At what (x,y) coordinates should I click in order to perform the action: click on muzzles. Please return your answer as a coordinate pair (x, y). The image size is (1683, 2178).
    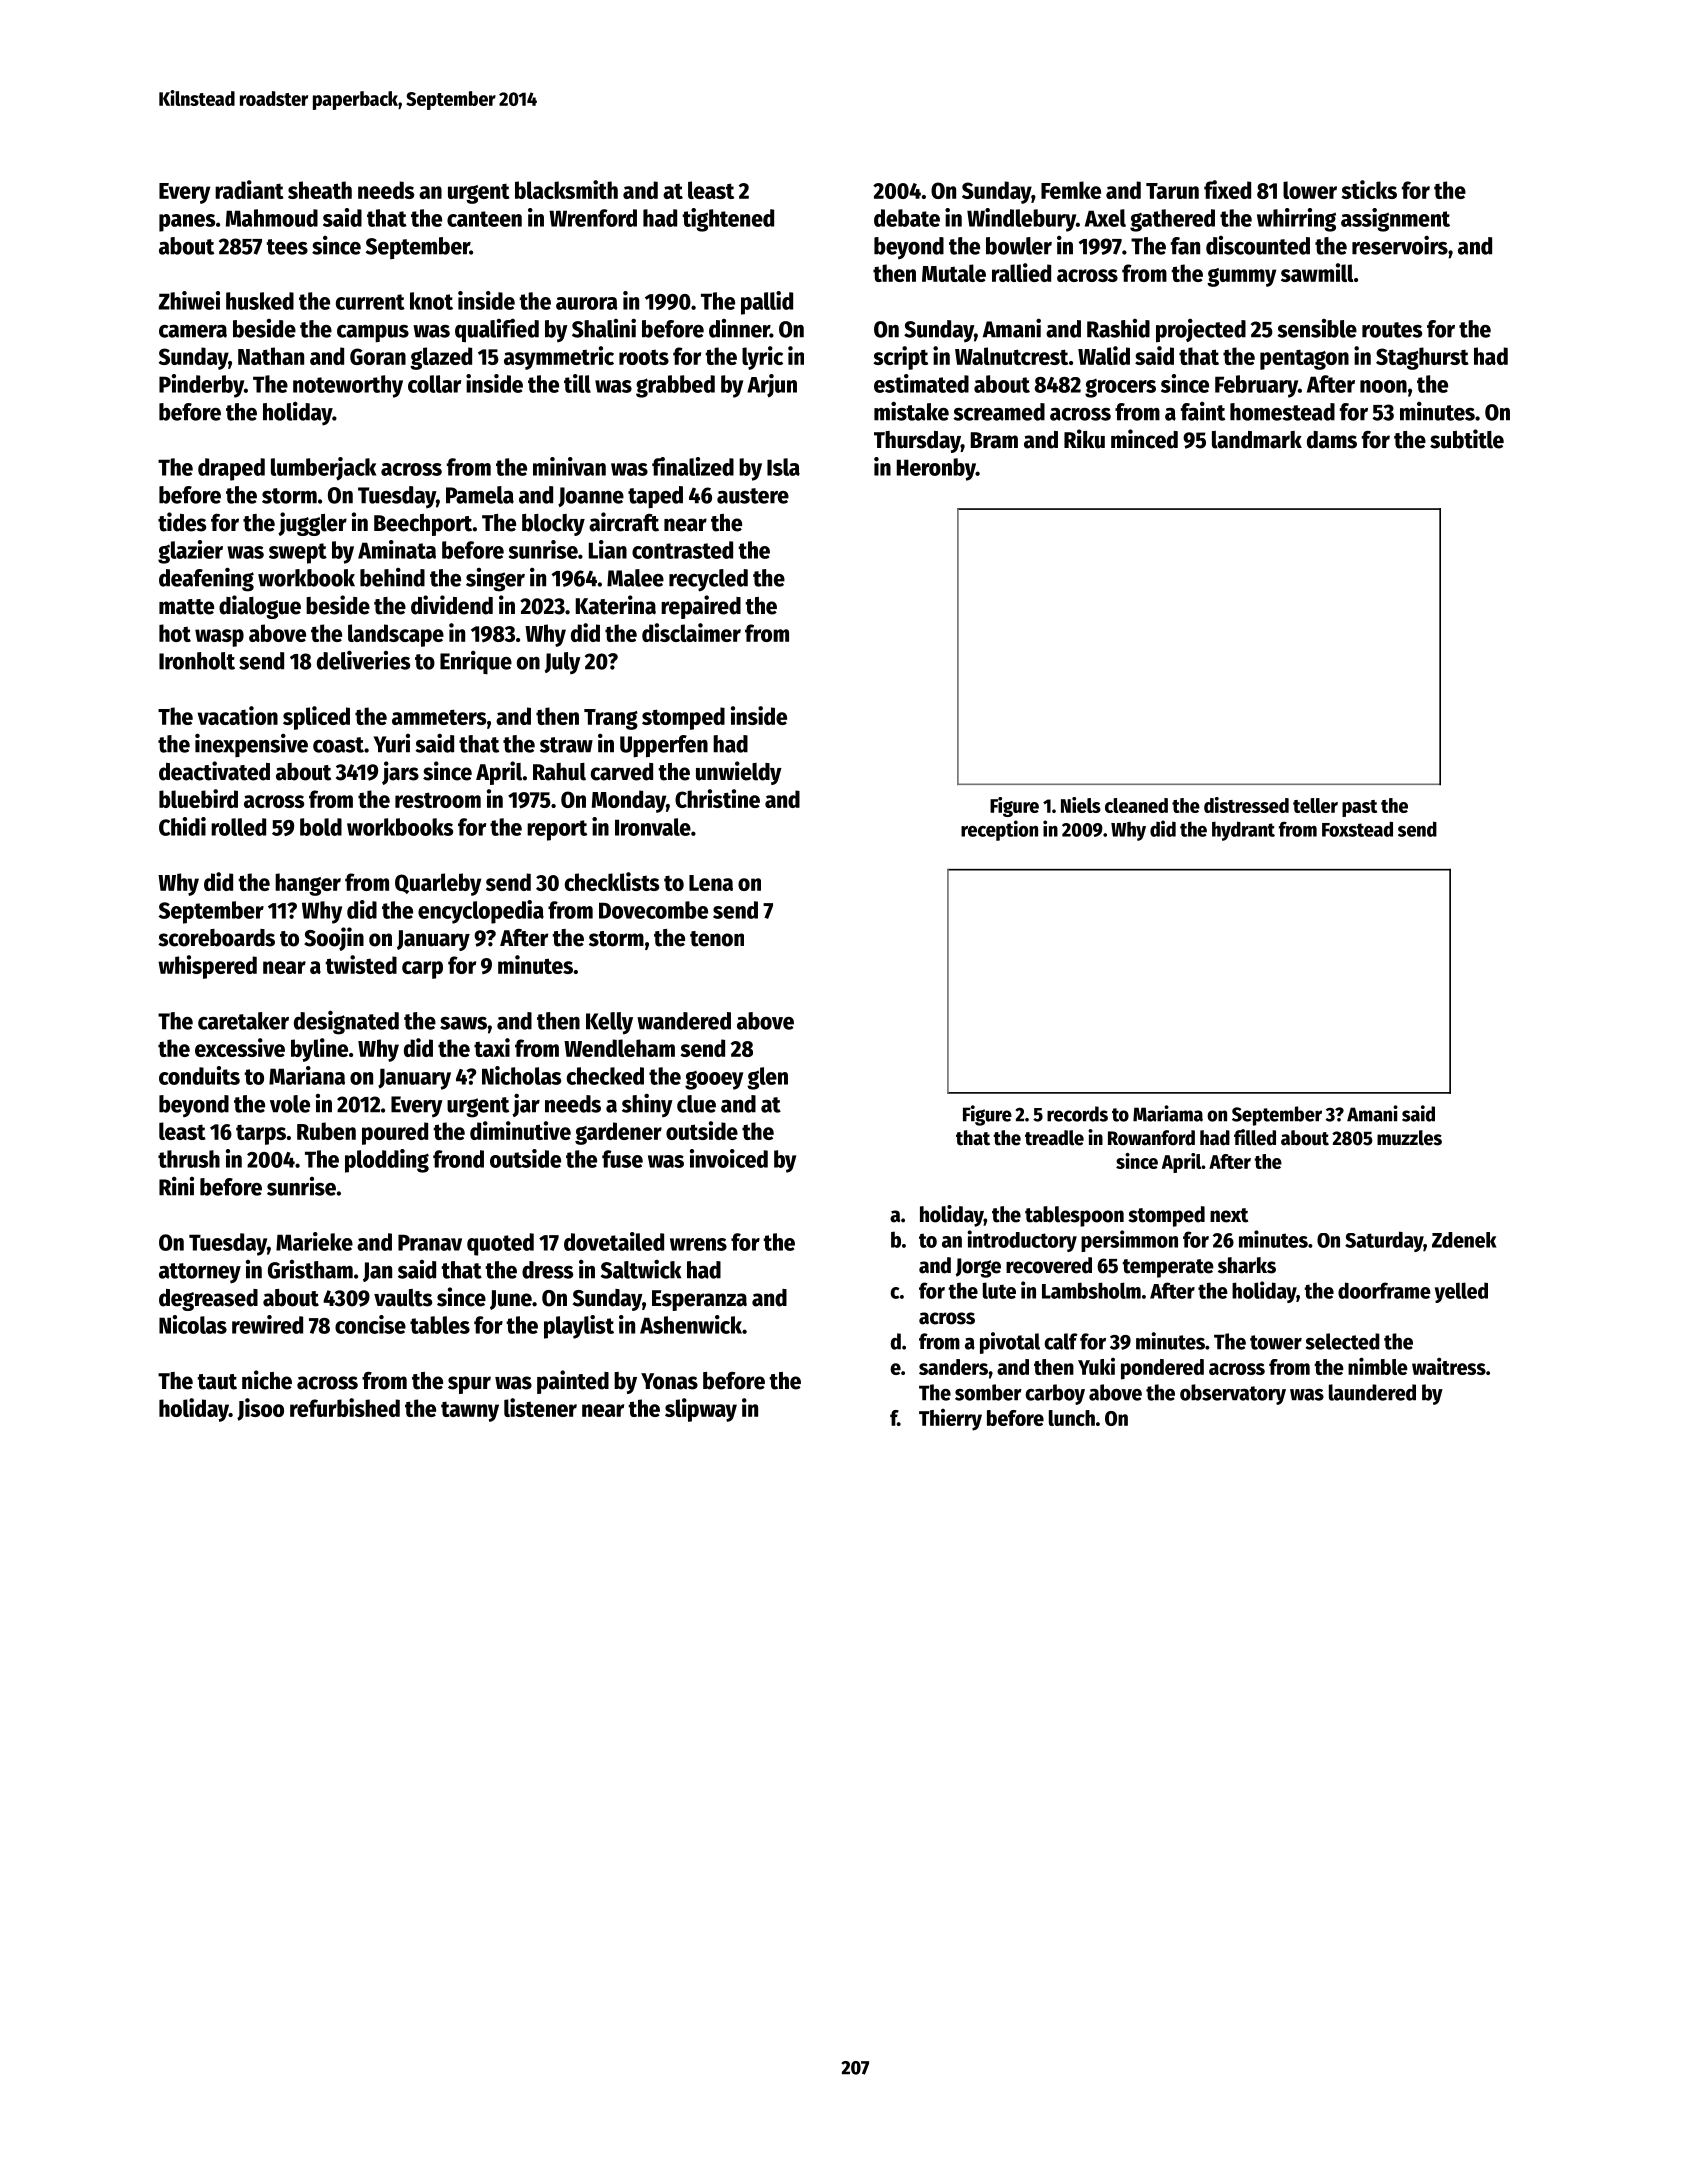
    Looking at the image, I should click on (1409, 1138).
